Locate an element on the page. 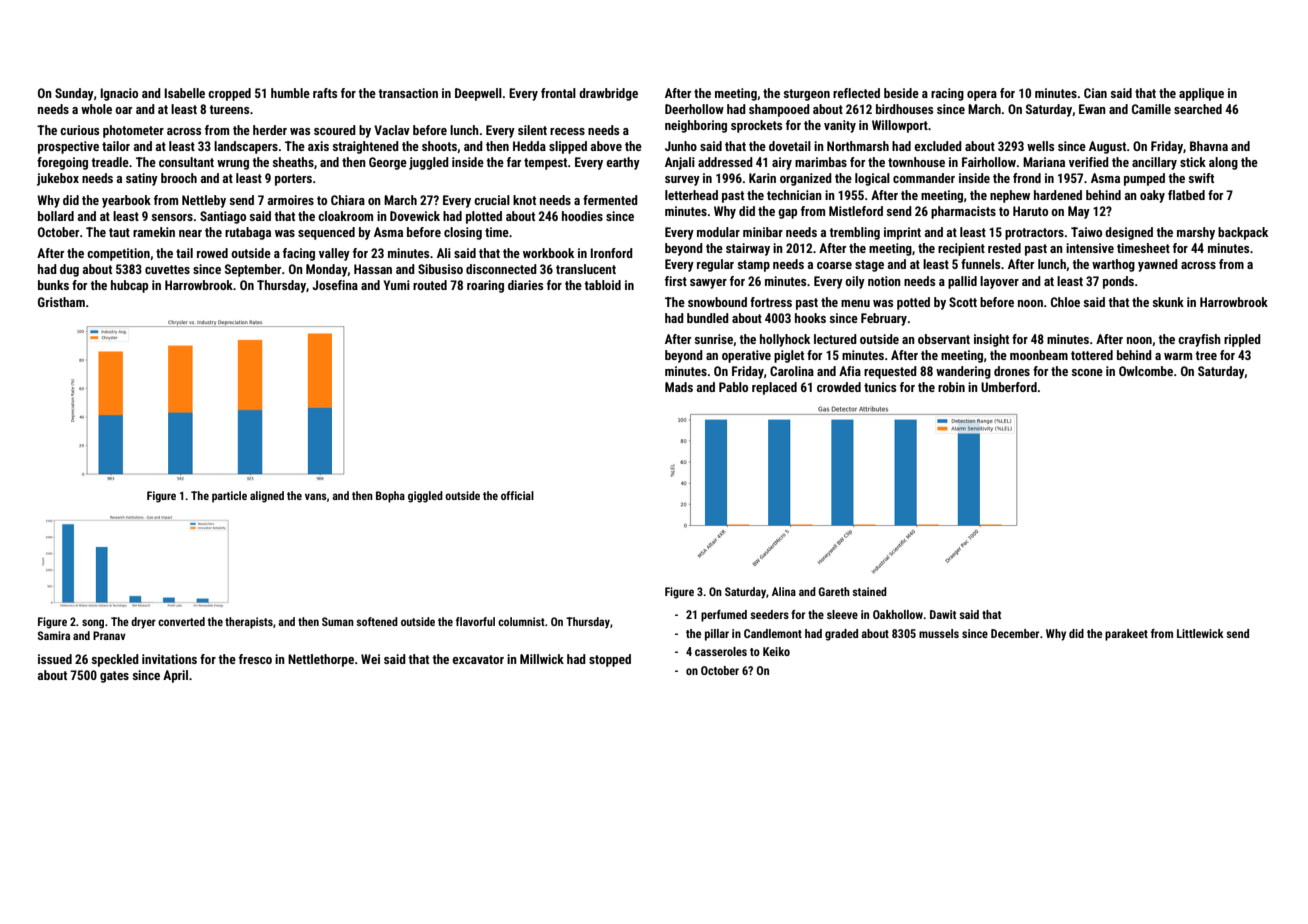  official is located at coordinates (517, 495).
